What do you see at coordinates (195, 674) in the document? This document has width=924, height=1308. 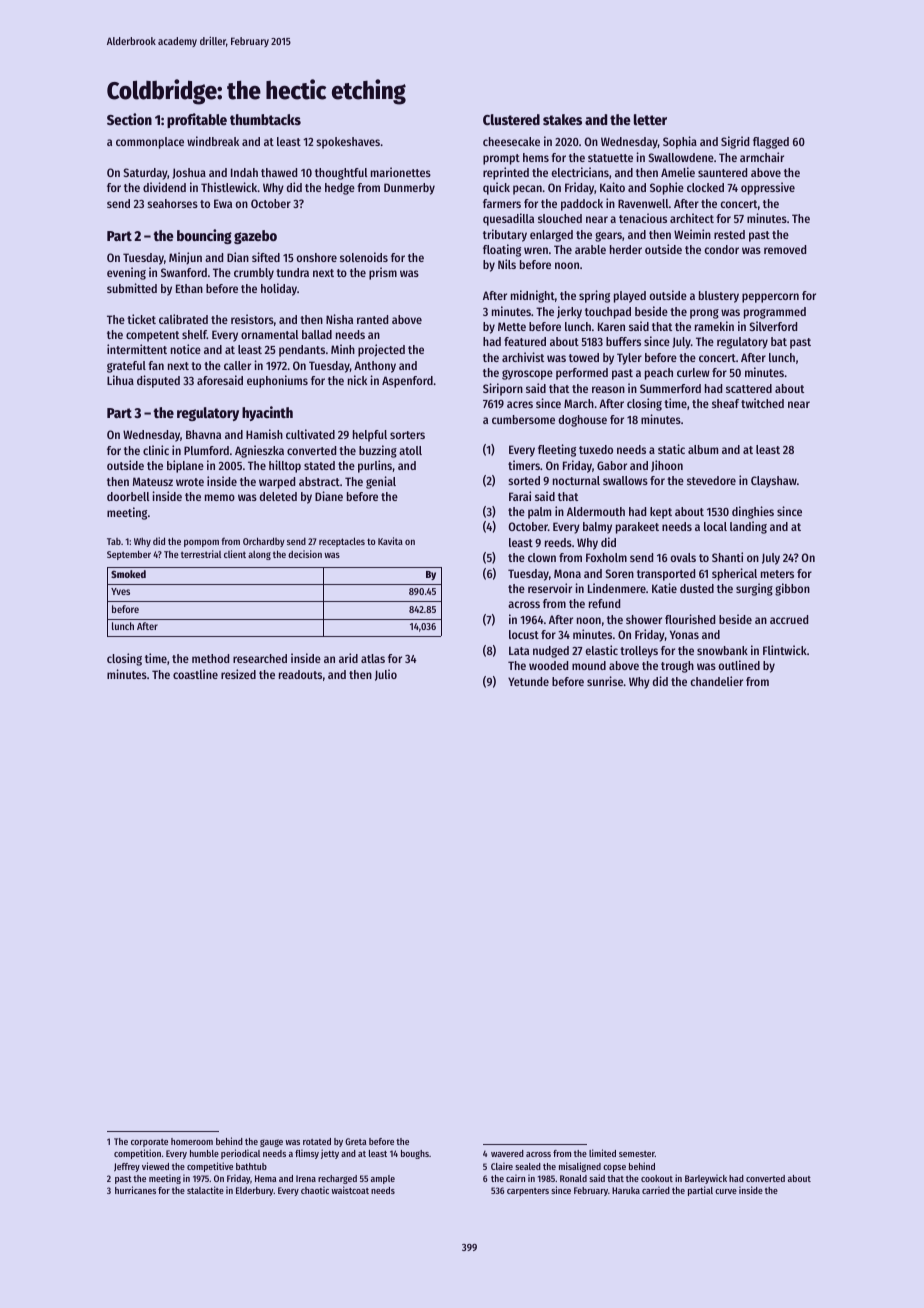 I see `coastline` at bounding box center [195, 674].
